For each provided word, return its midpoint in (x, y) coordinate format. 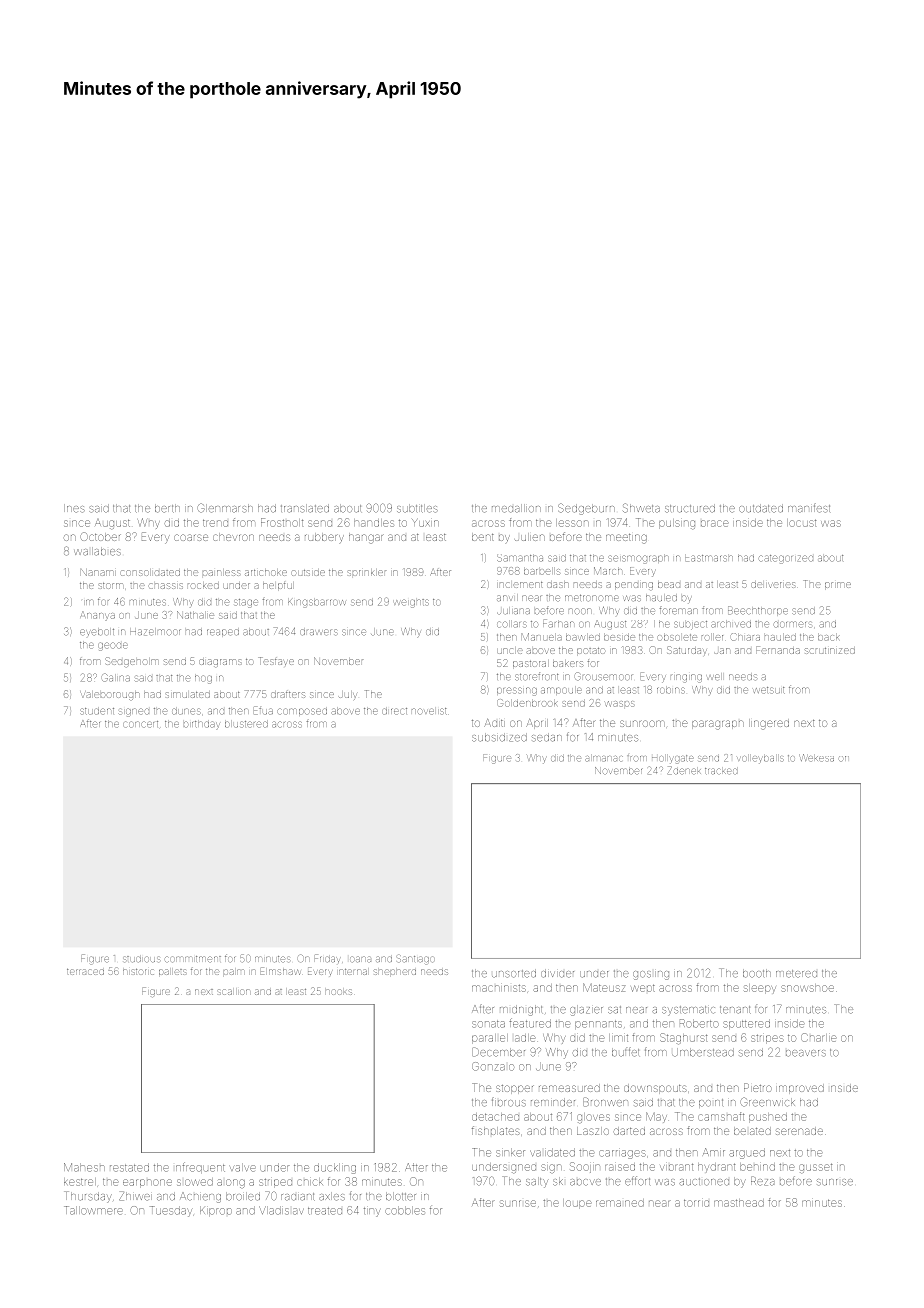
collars (512, 624)
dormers (792, 624)
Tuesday (171, 1211)
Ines (74, 508)
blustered (246, 724)
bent (483, 537)
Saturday (687, 650)
